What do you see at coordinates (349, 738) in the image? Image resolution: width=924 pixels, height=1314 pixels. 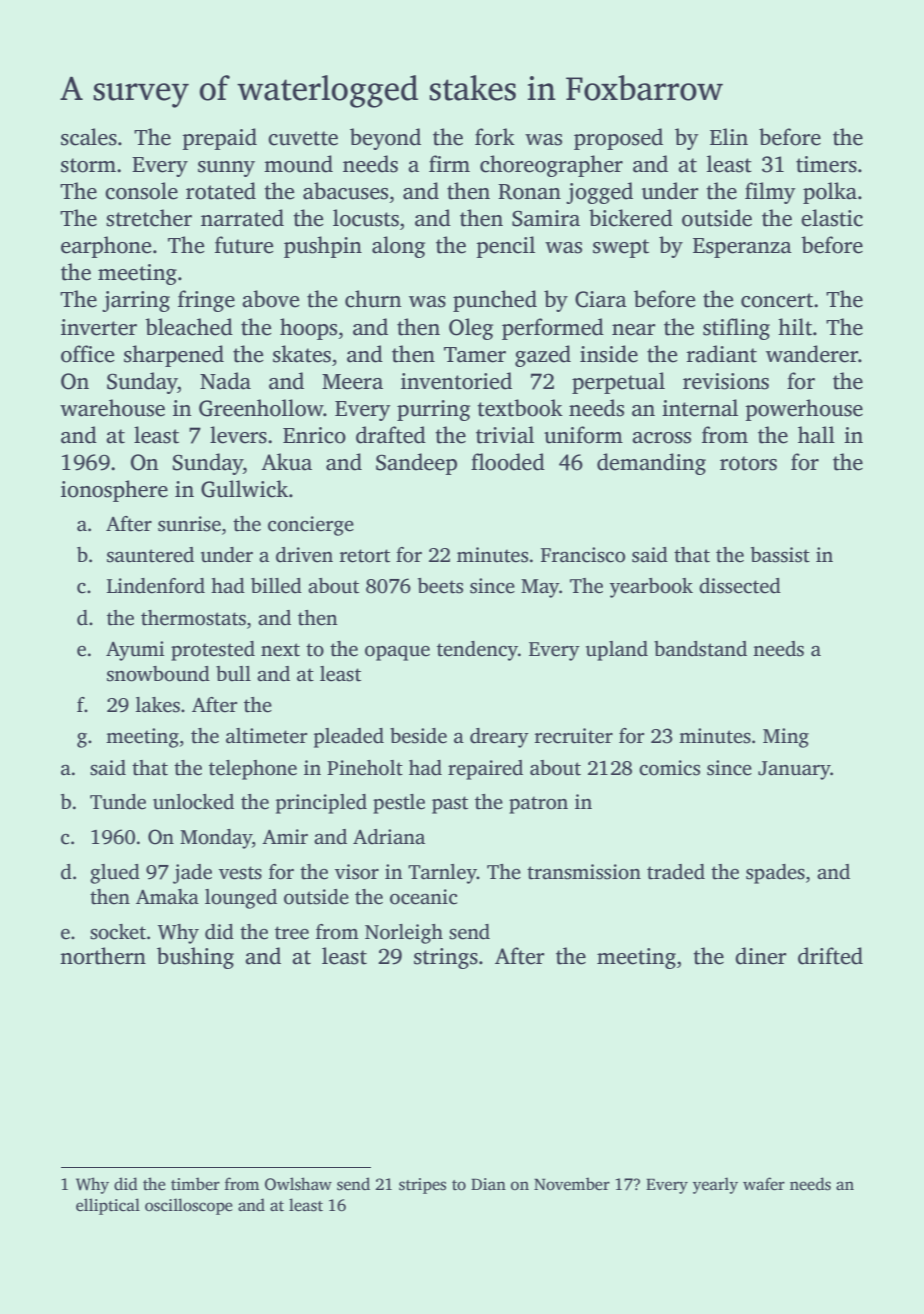 I see `pleaded` at bounding box center [349, 738].
